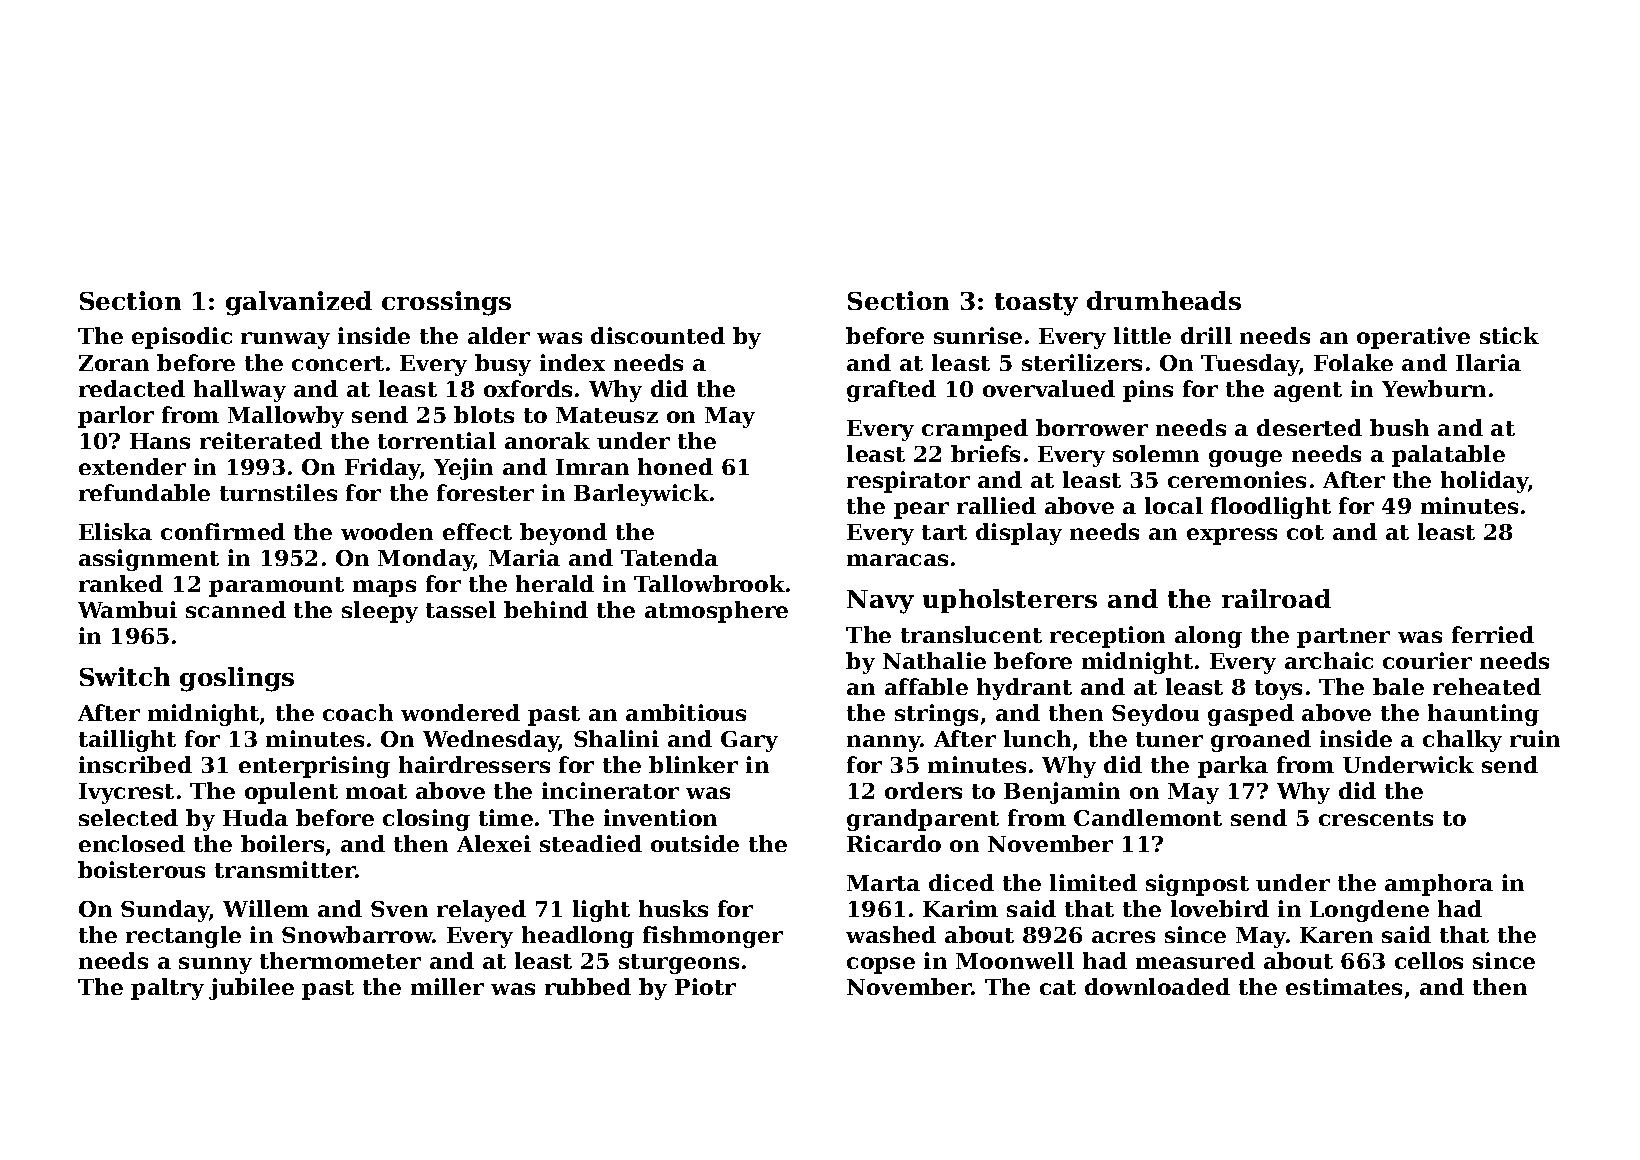 The width and height of the page is (1640, 1160). I want to click on drumheads, so click(1164, 300).
